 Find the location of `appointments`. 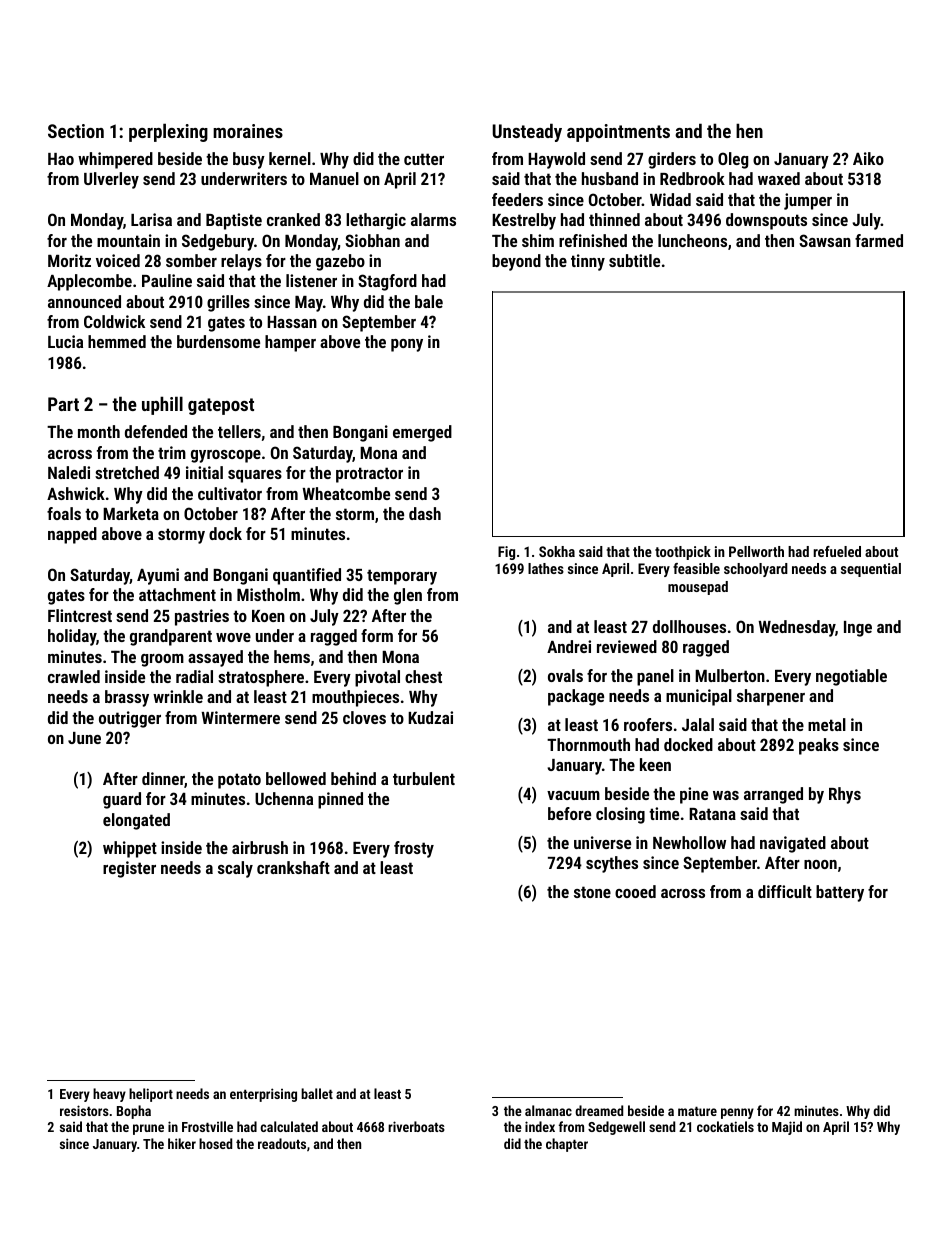

appointments is located at coordinates (618, 133).
